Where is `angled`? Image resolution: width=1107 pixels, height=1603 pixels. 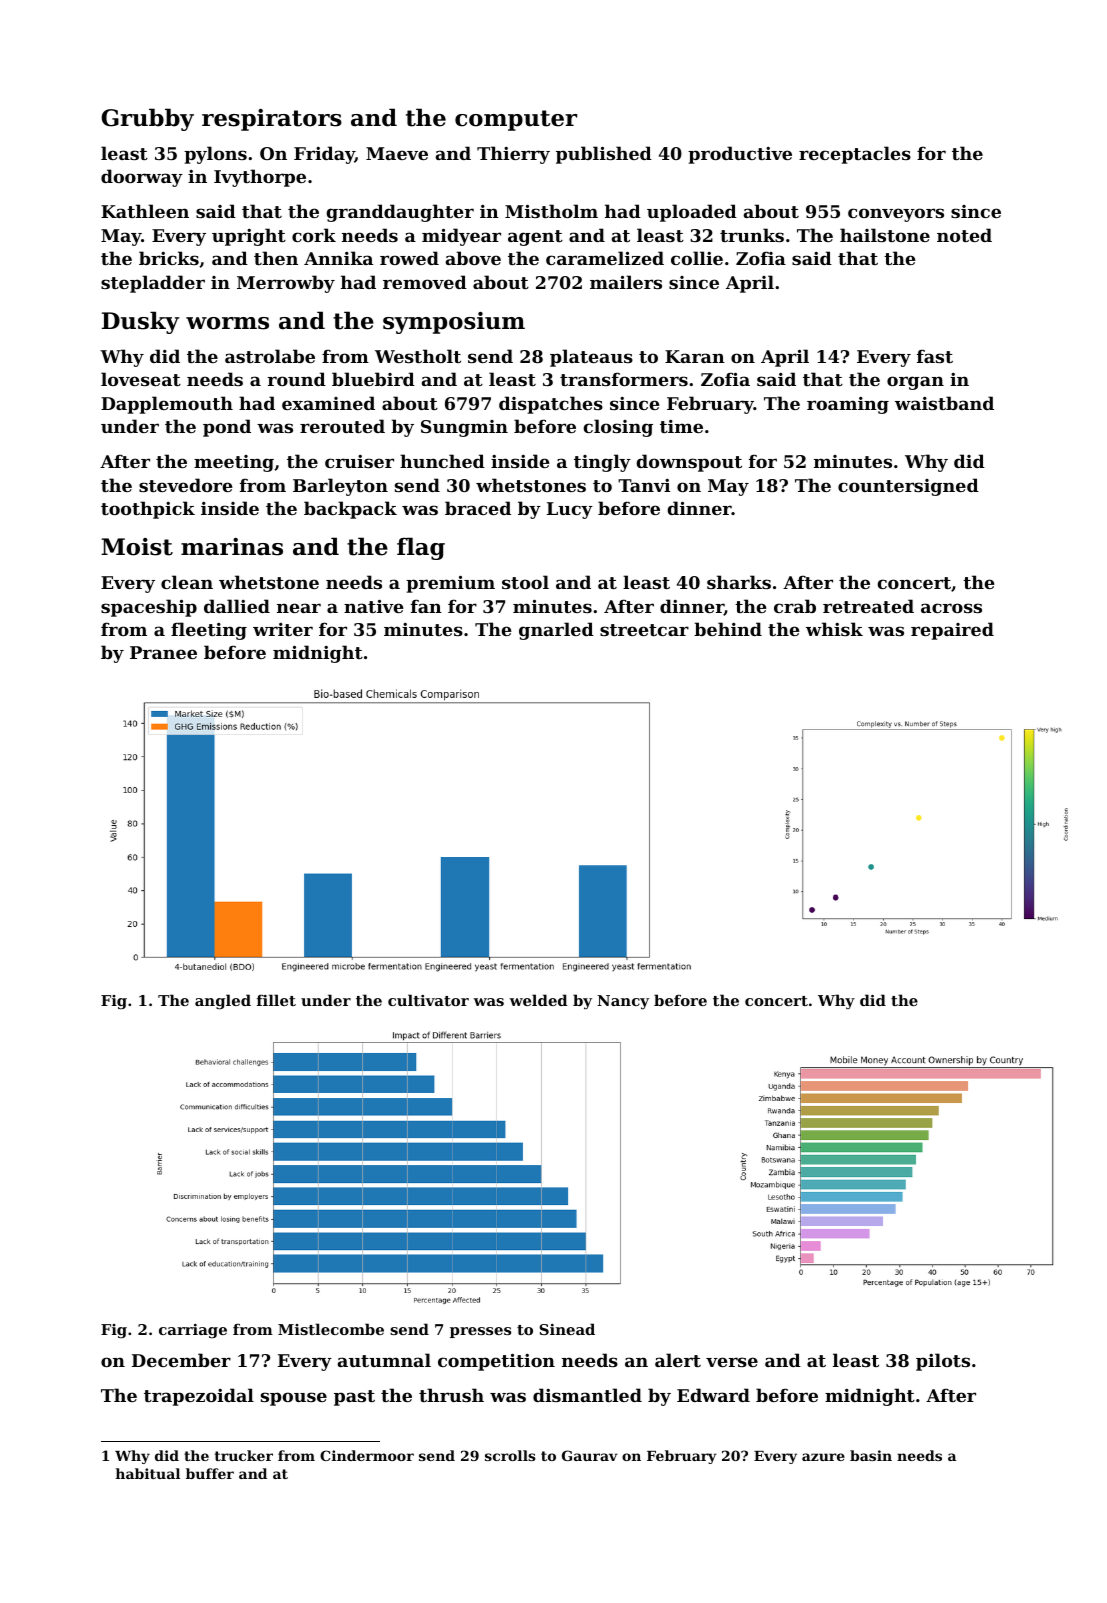 angled is located at coordinates (223, 1002).
